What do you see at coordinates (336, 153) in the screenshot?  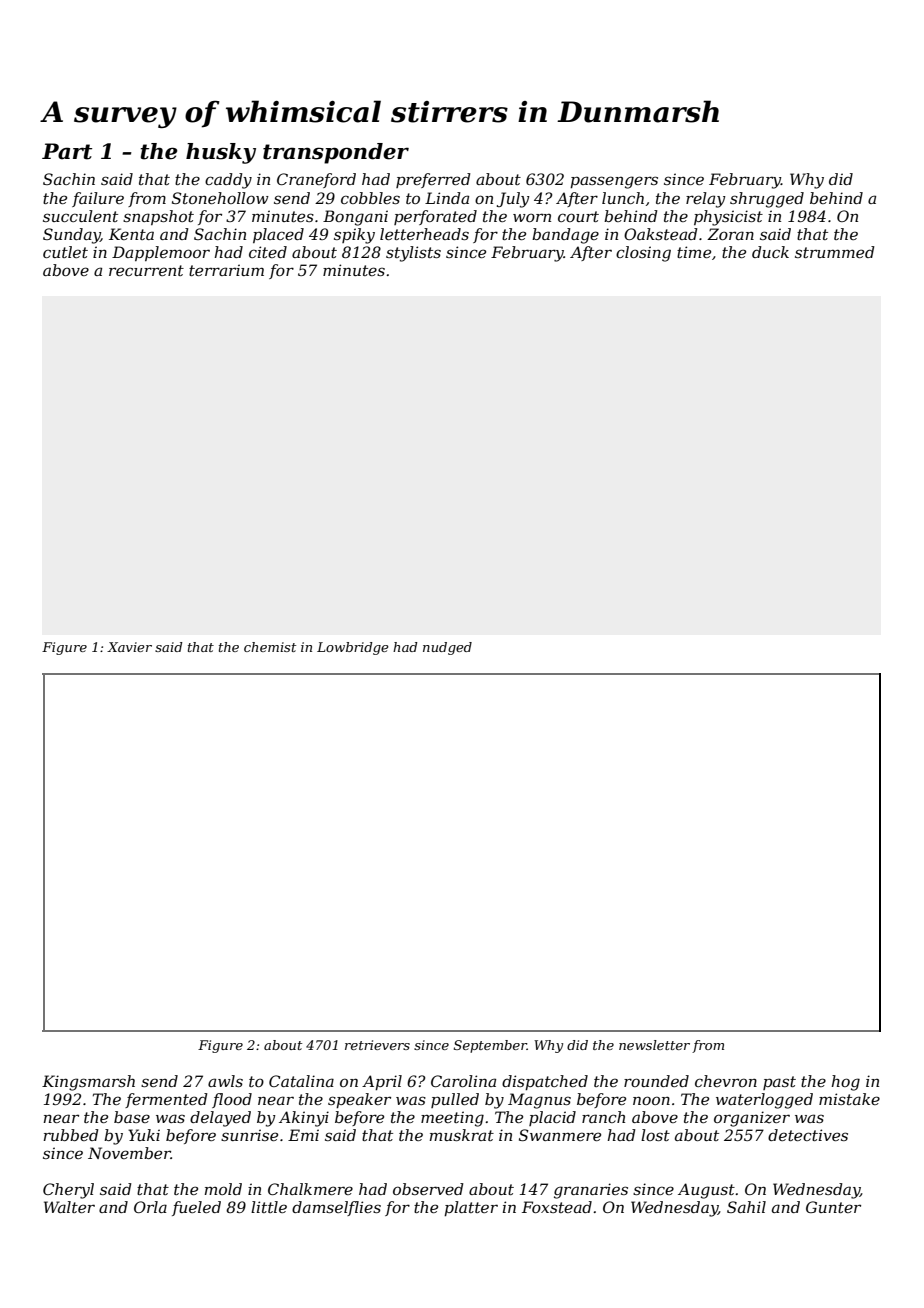 I see `transponder` at bounding box center [336, 153].
